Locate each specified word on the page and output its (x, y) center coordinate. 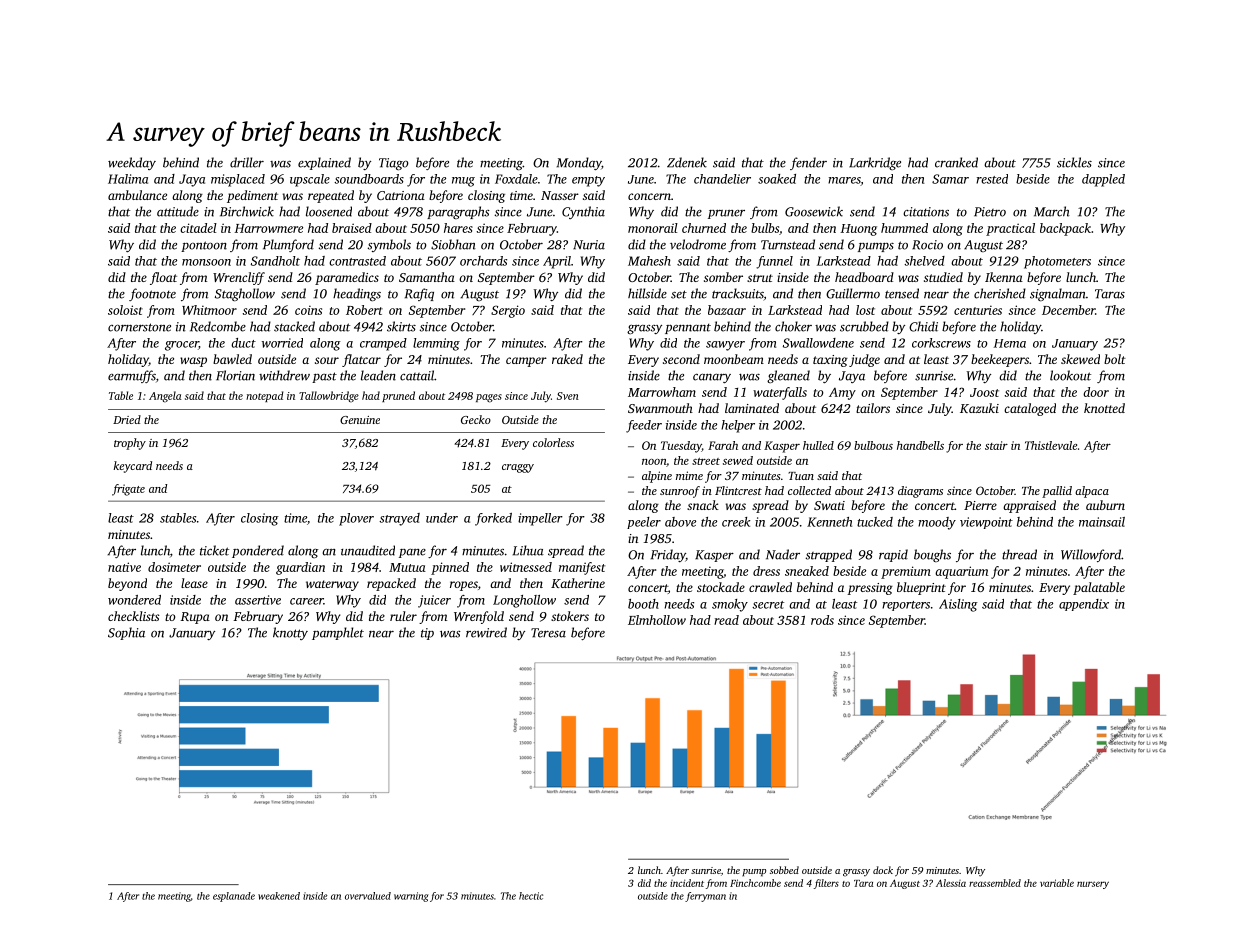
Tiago (394, 164)
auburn (1105, 505)
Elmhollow (657, 620)
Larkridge (875, 163)
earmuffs (132, 376)
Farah (723, 445)
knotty (290, 633)
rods (822, 620)
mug (463, 182)
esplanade (234, 897)
